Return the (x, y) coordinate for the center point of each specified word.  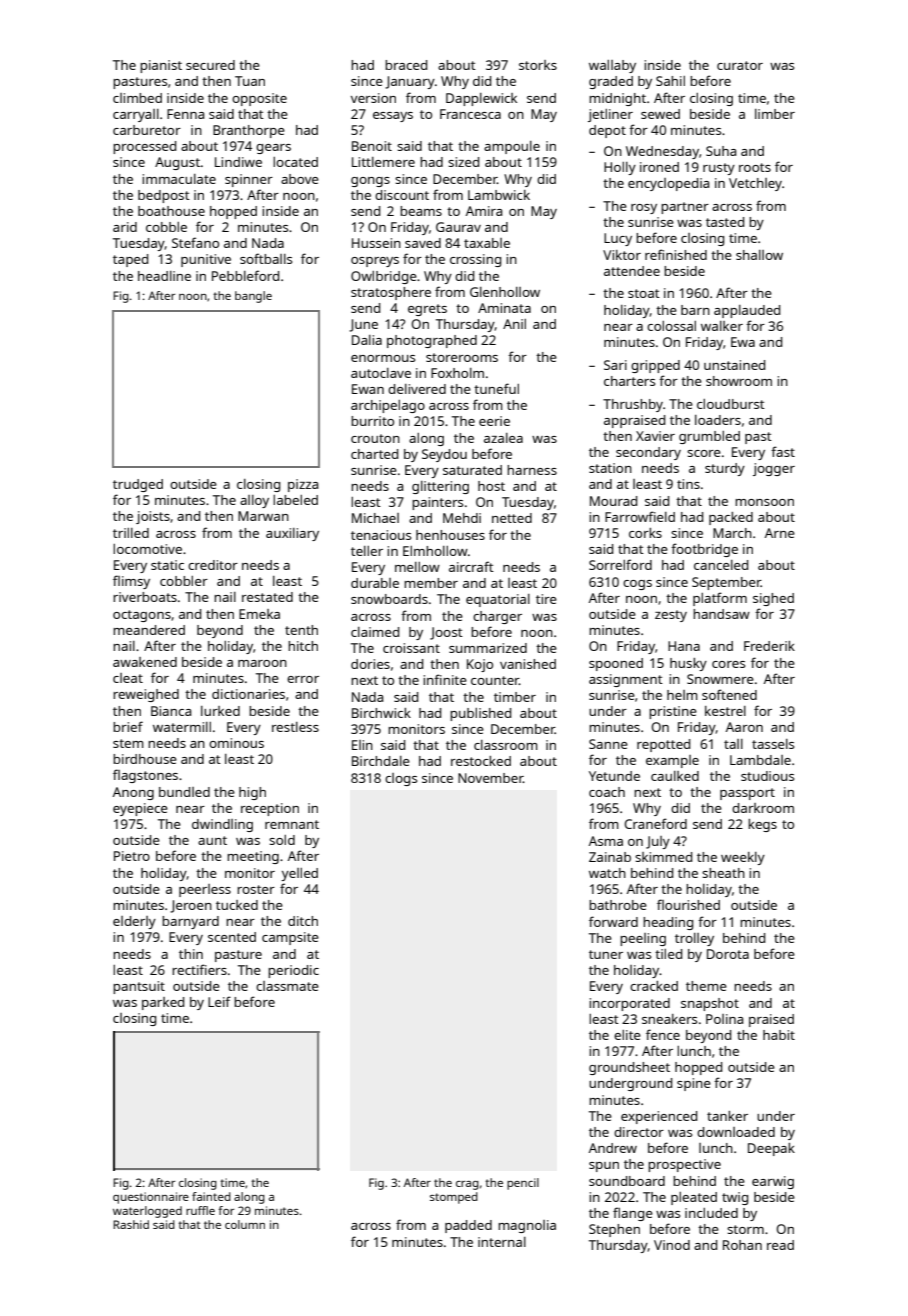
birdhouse (145, 759)
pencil (523, 1184)
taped (130, 260)
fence (663, 1034)
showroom (739, 381)
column (245, 1224)
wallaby (612, 66)
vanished (528, 664)
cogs (637, 585)
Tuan (250, 81)
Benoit (372, 146)
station (610, 468)
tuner (606, 954)
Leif (219, 1001)
